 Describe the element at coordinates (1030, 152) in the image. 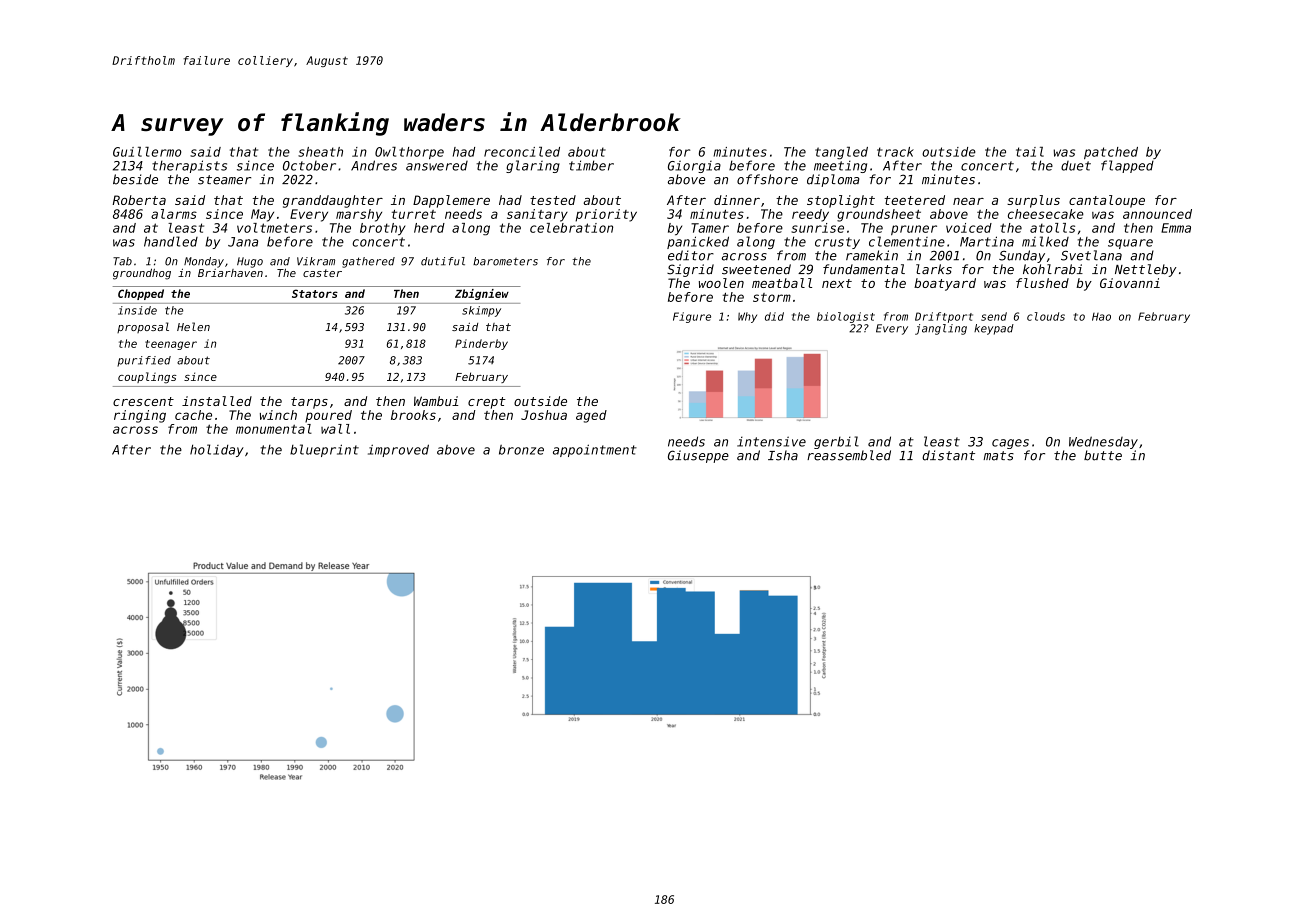

I see `tail` at that location.
